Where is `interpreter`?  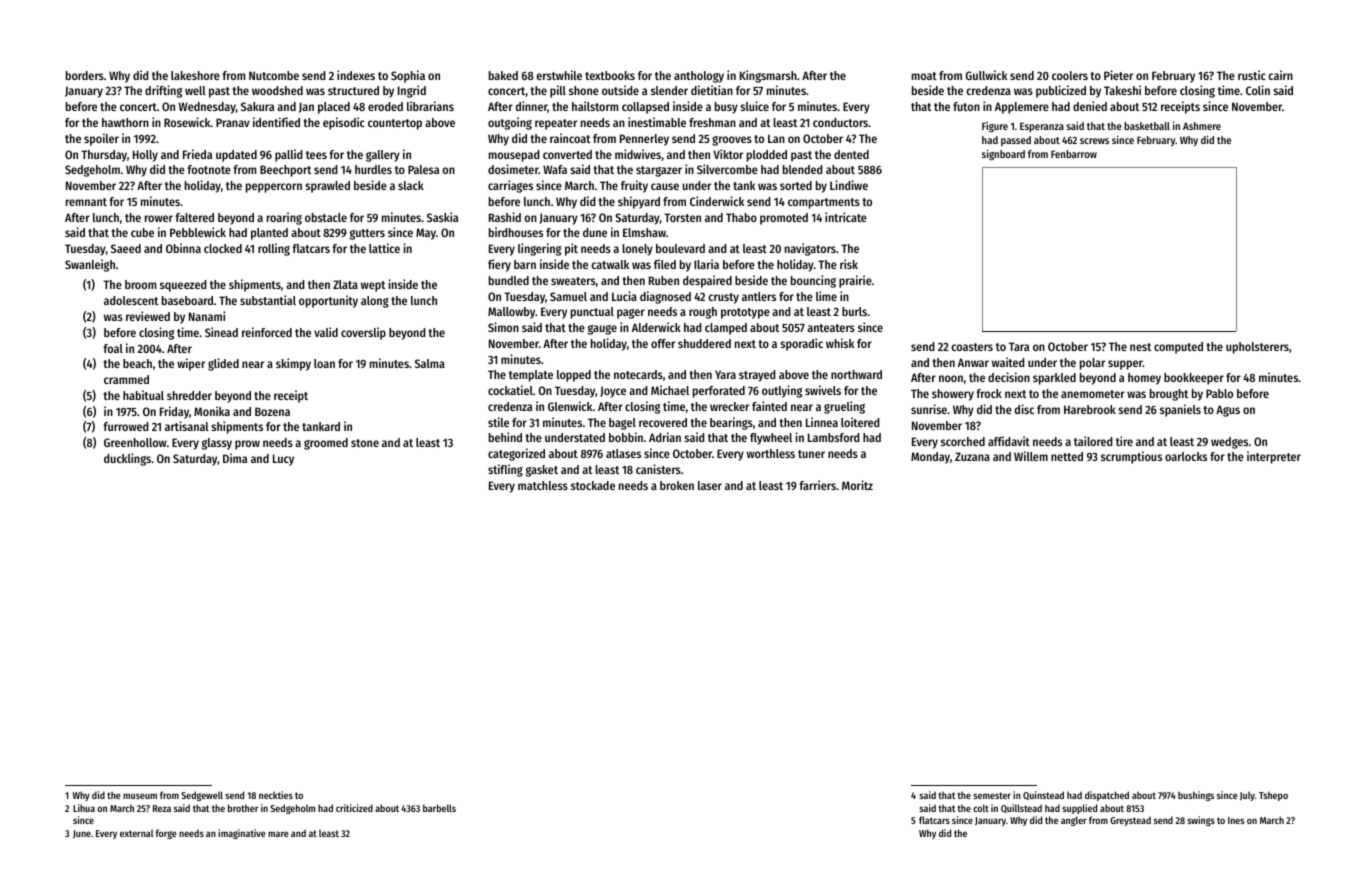 interpreter is located at coordinates (1274, 457).
